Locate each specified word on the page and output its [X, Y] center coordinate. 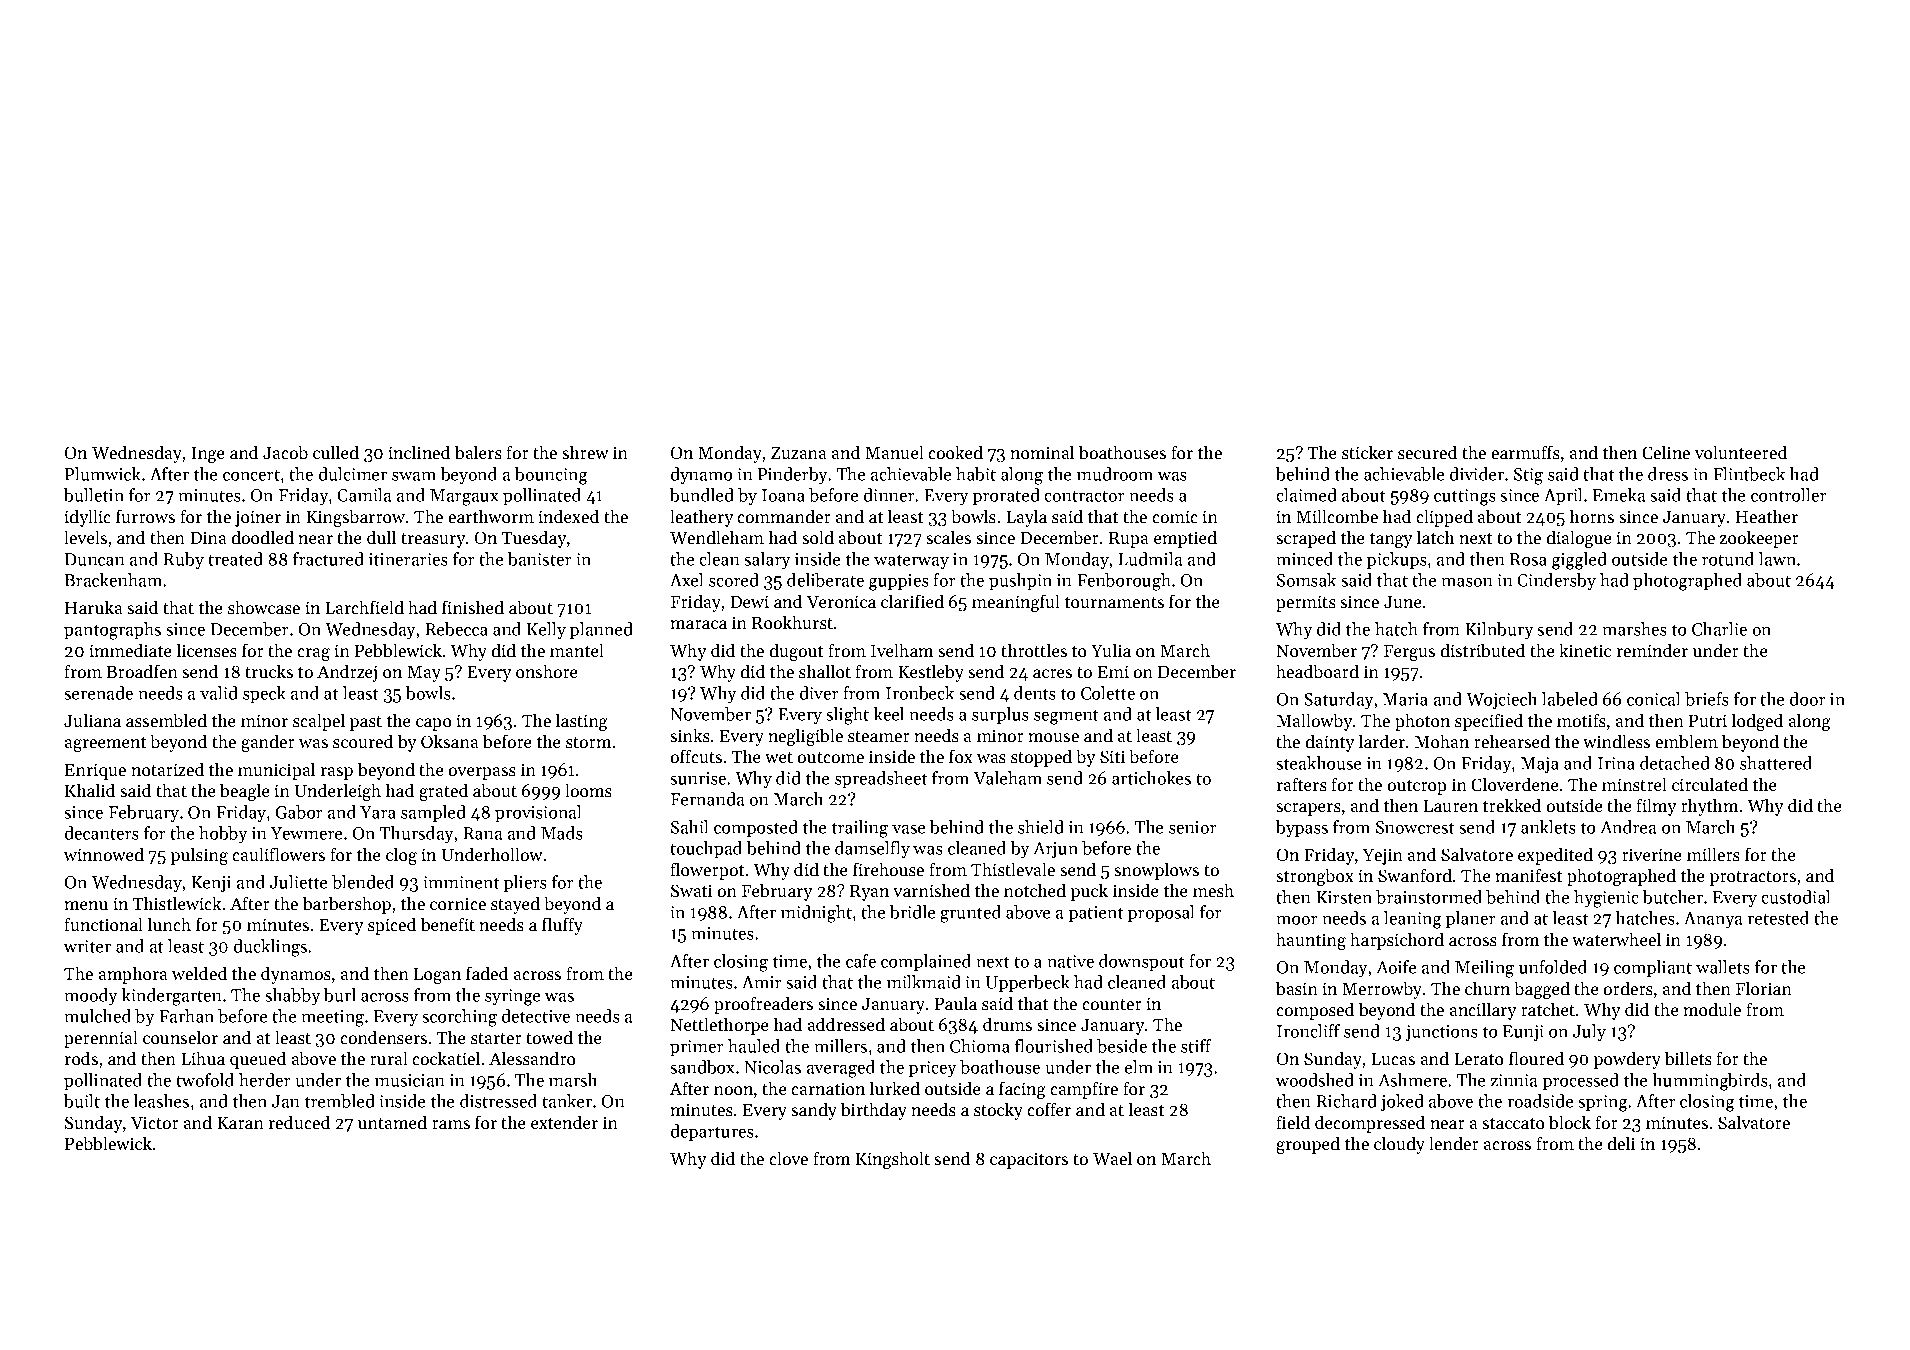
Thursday [416, 835]
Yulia [1111, 650]
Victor [155, 1122]
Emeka [1619, 495]
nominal [1042, 452]
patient [1095, 914]
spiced [392, 926]
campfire [1084, 1090]
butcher [1673, 897]
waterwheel [1616, 939]
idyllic [87, 518]
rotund [1728, 559]
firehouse [888, 869]
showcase [264, 607]
